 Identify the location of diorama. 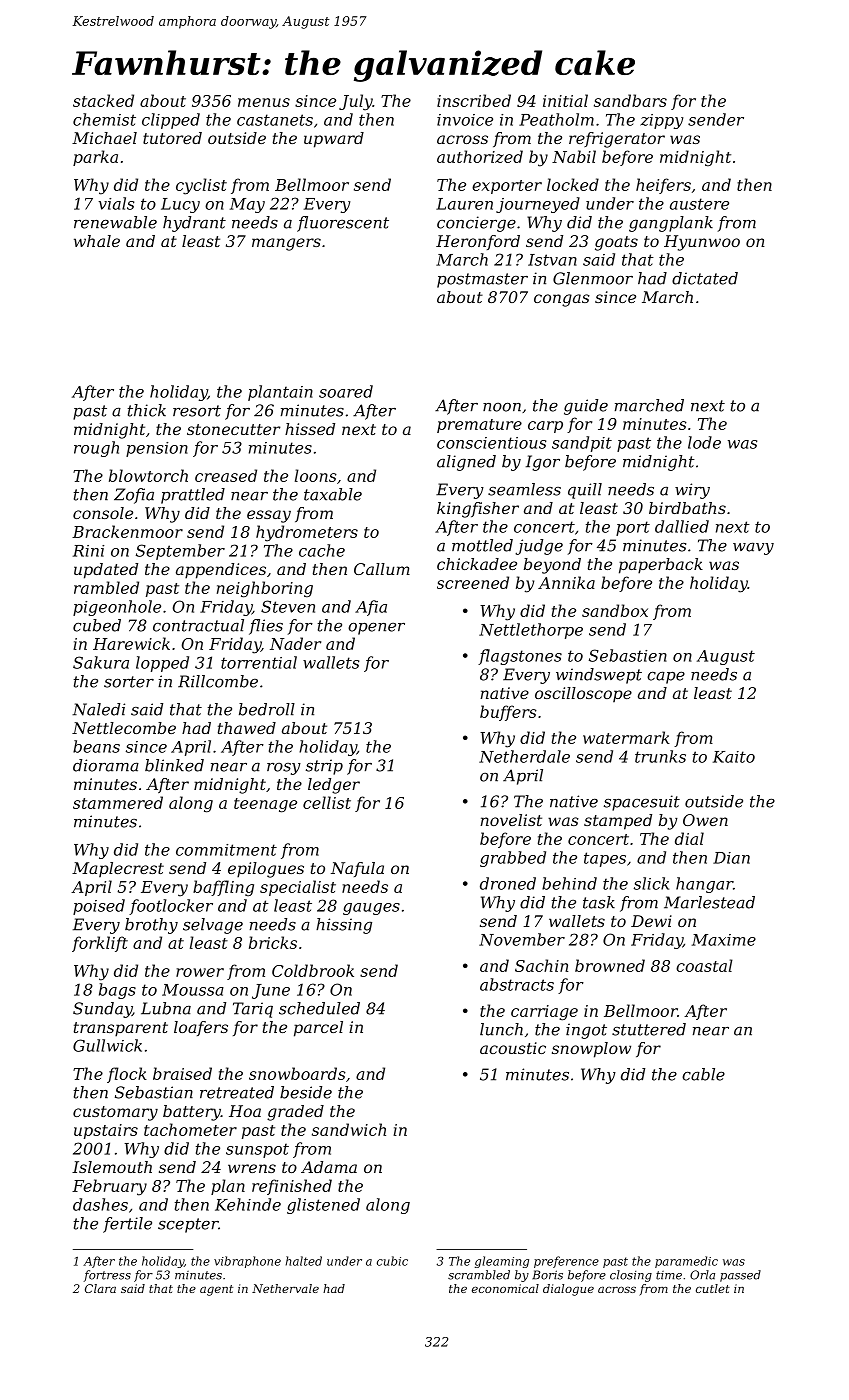
(106, 765).
